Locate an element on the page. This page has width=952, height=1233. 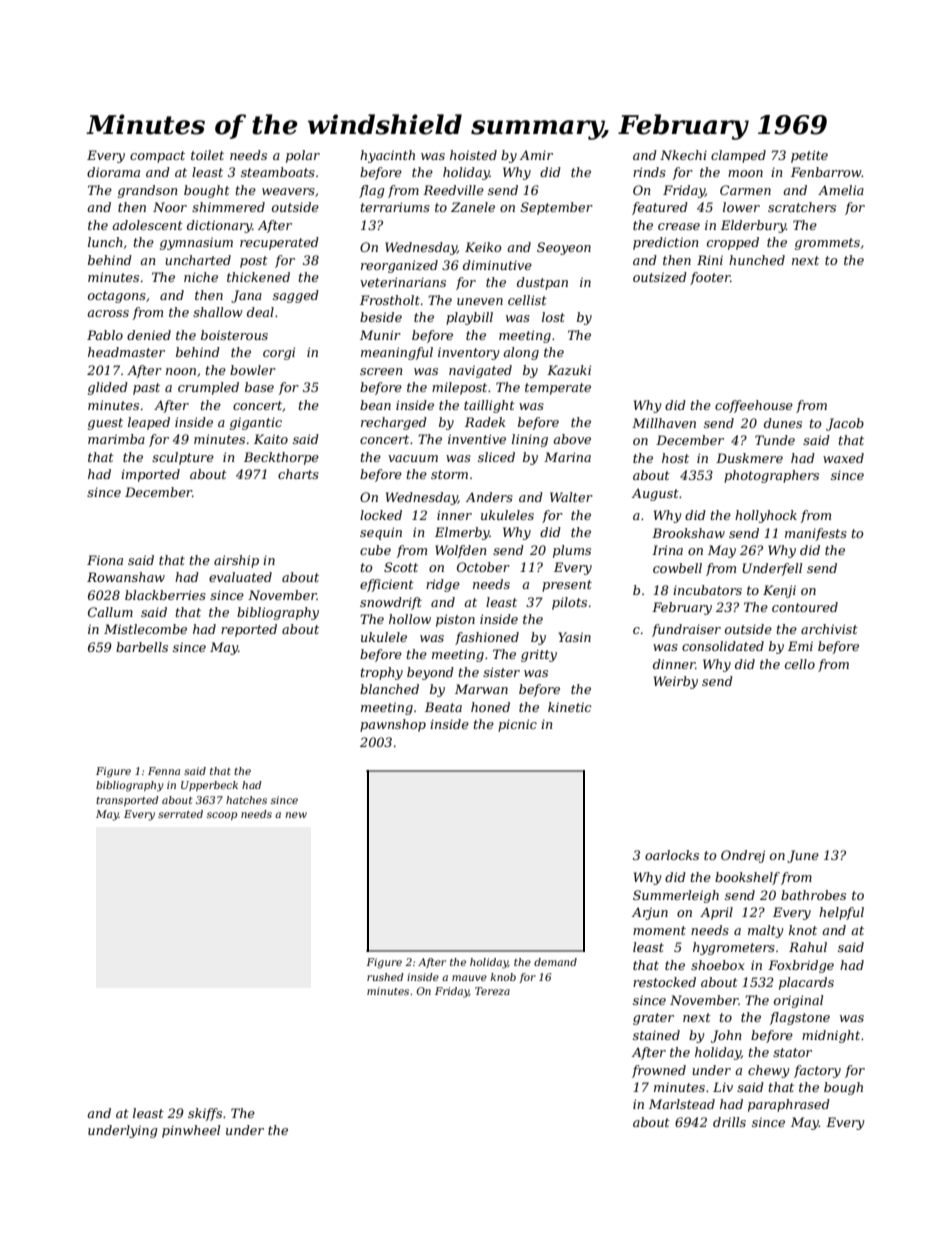
rushed is located at coordinates (385, 977).
